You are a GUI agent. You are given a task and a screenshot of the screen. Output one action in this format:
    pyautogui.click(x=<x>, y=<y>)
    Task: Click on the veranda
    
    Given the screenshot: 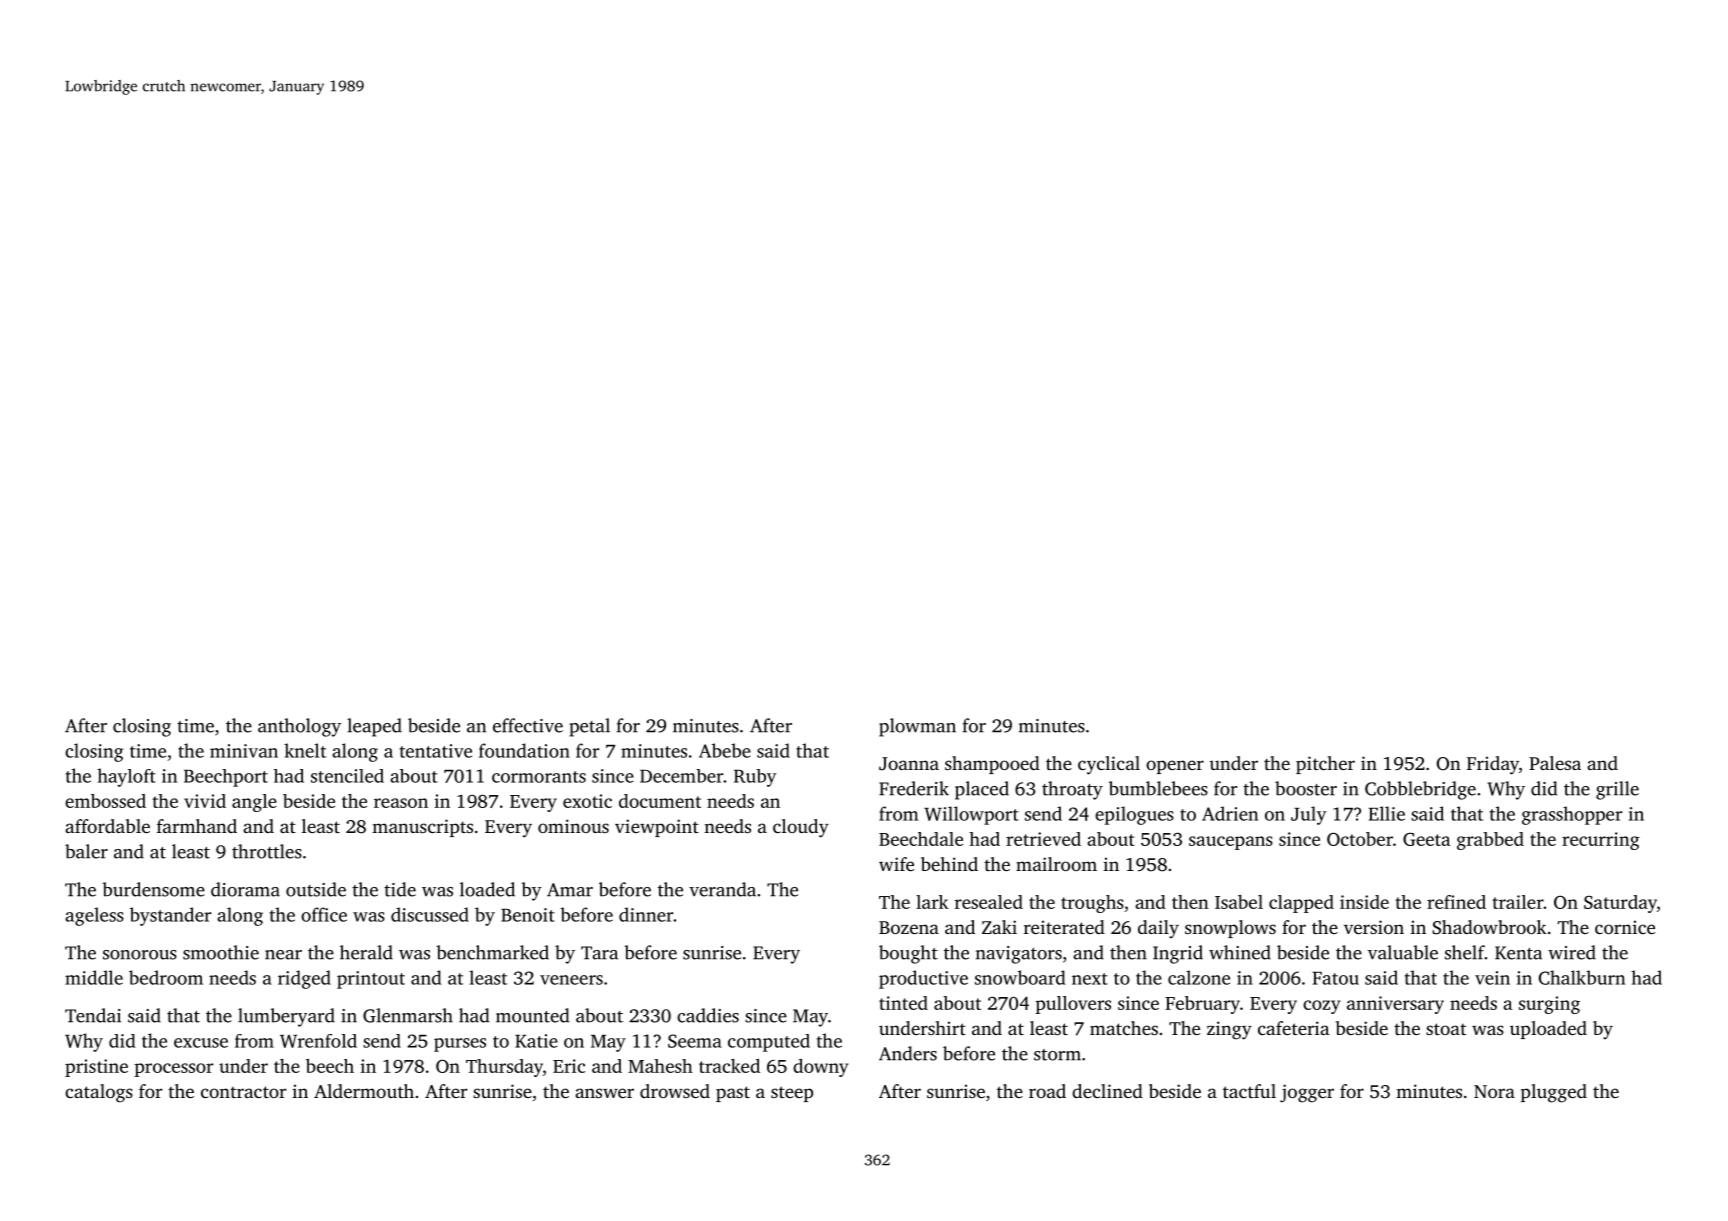 What is the action you would take?
    pyautogui.click(x=722, y=889)
